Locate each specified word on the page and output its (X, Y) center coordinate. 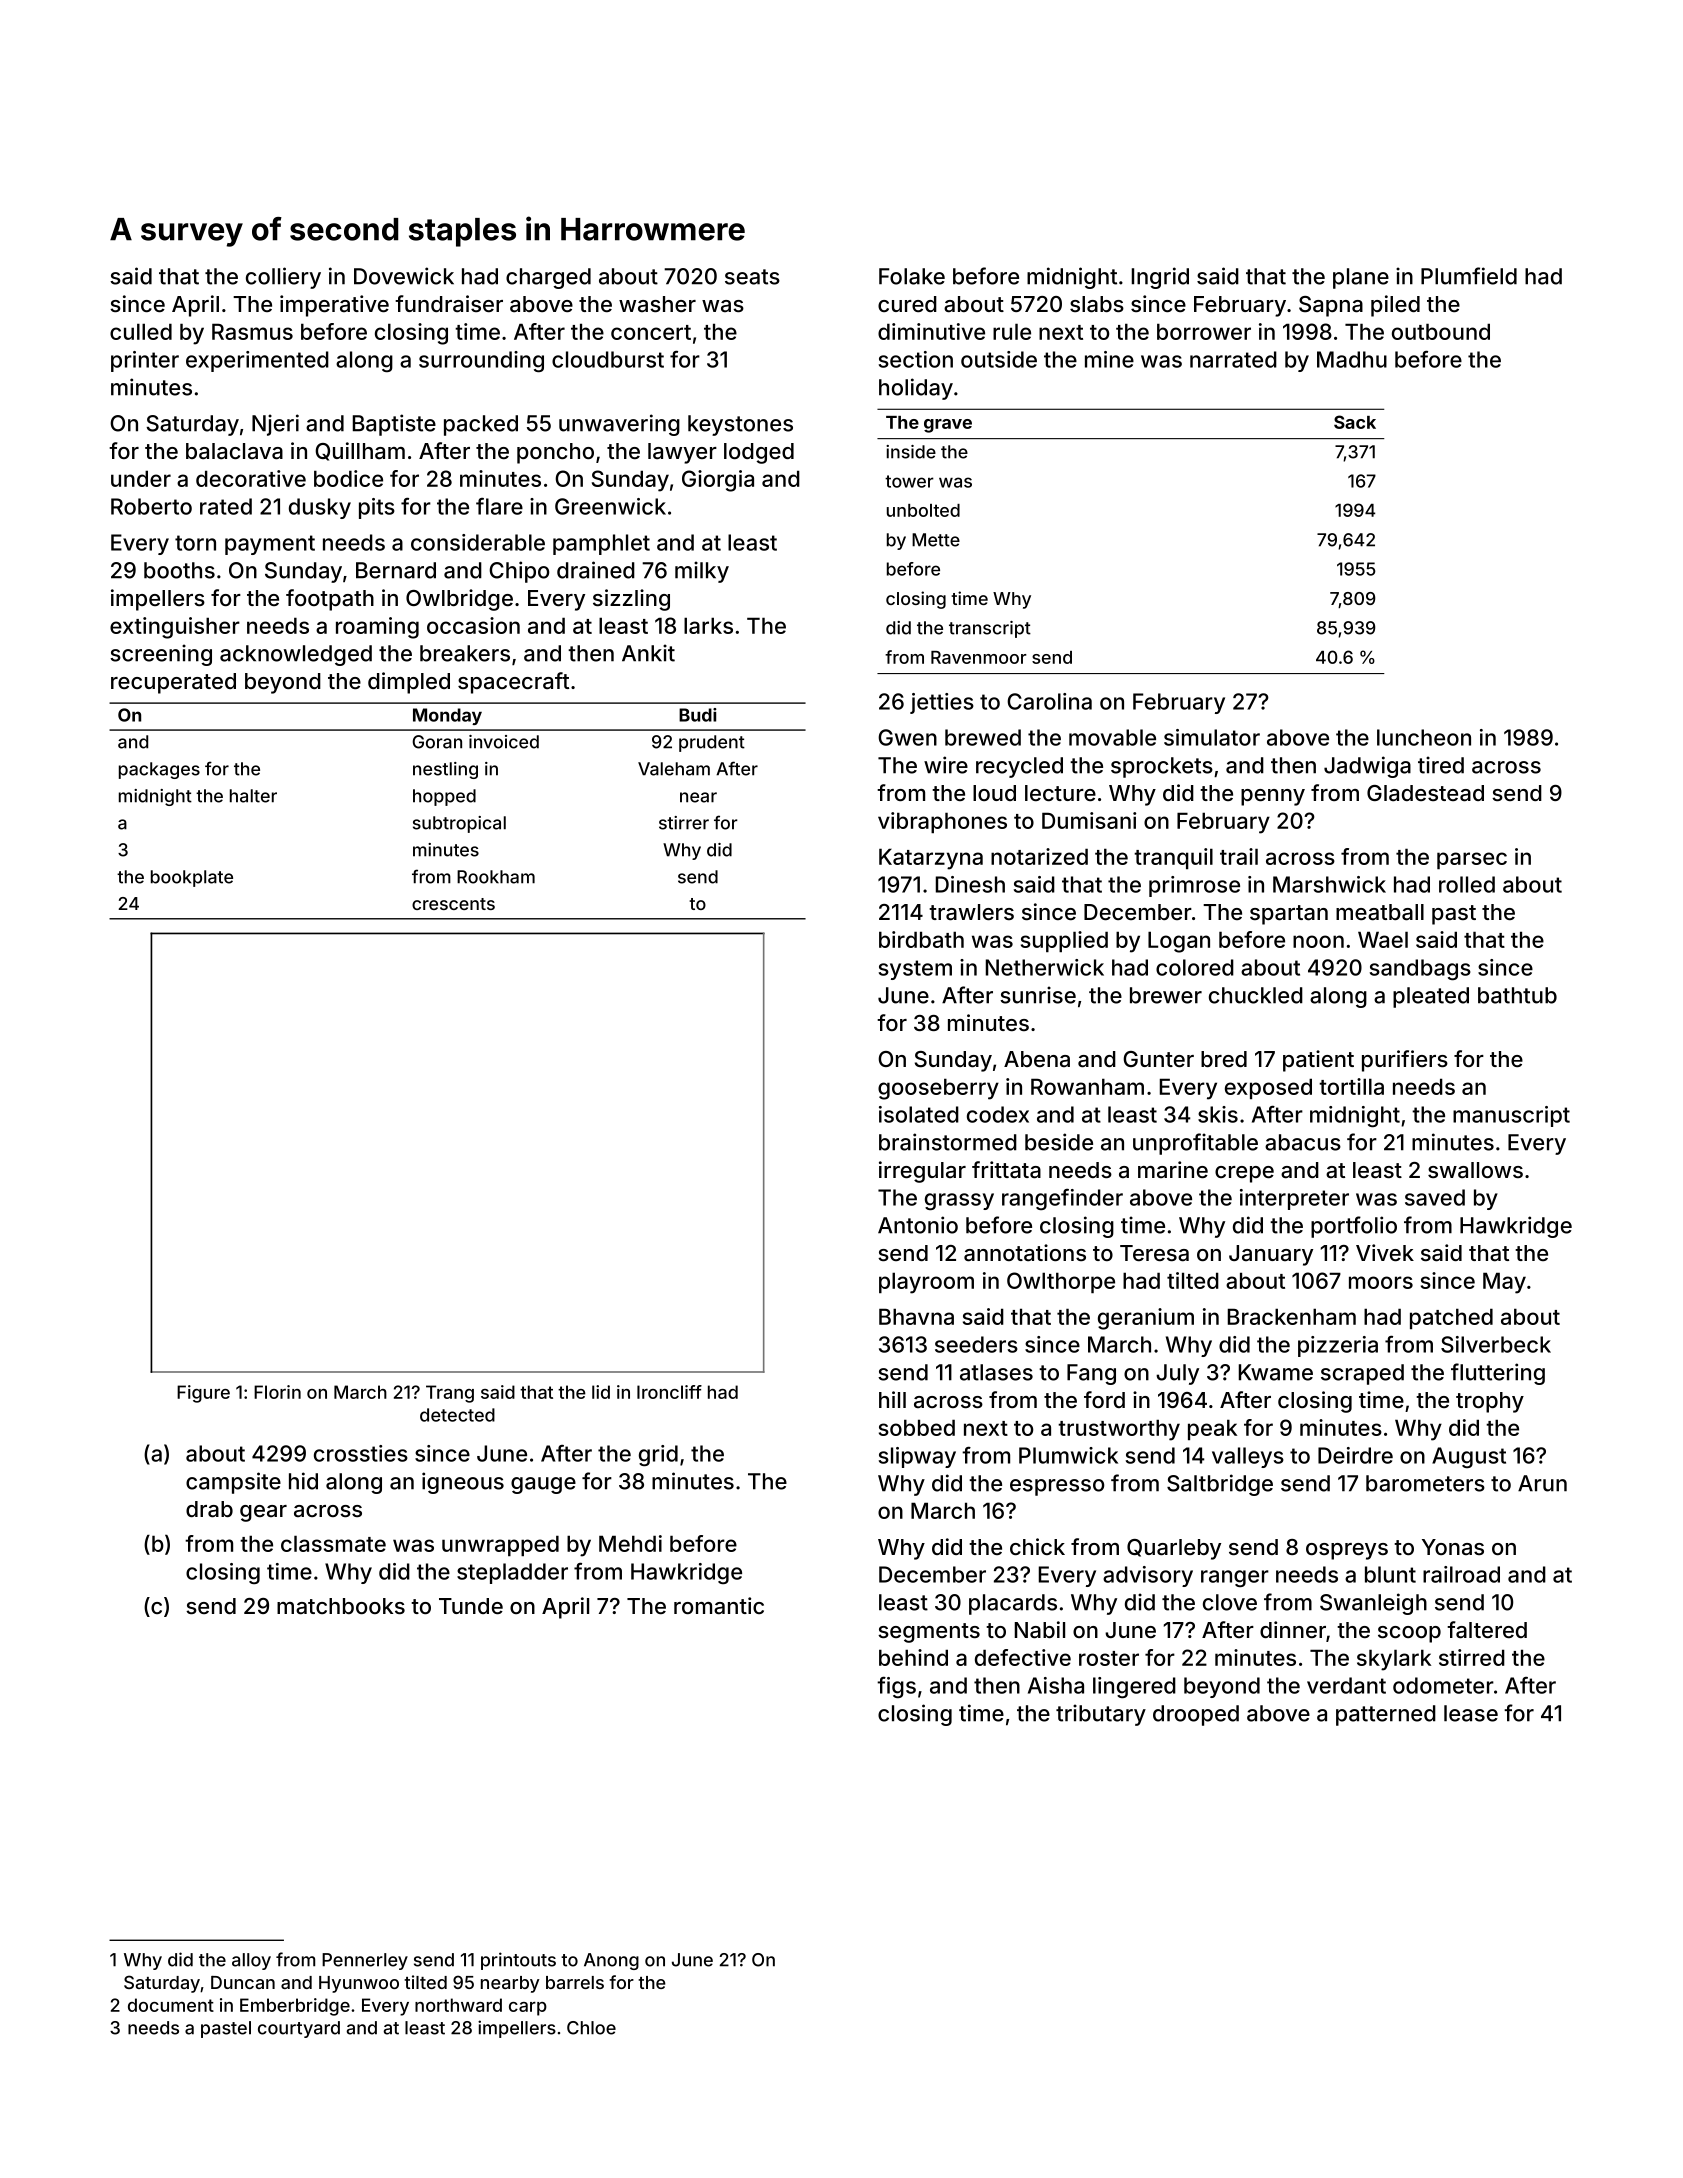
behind (913, 1657)
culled (141, 331)
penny (1273, 797)
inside (911, 452)
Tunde (471, 1606)
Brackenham (1292, 1316)
